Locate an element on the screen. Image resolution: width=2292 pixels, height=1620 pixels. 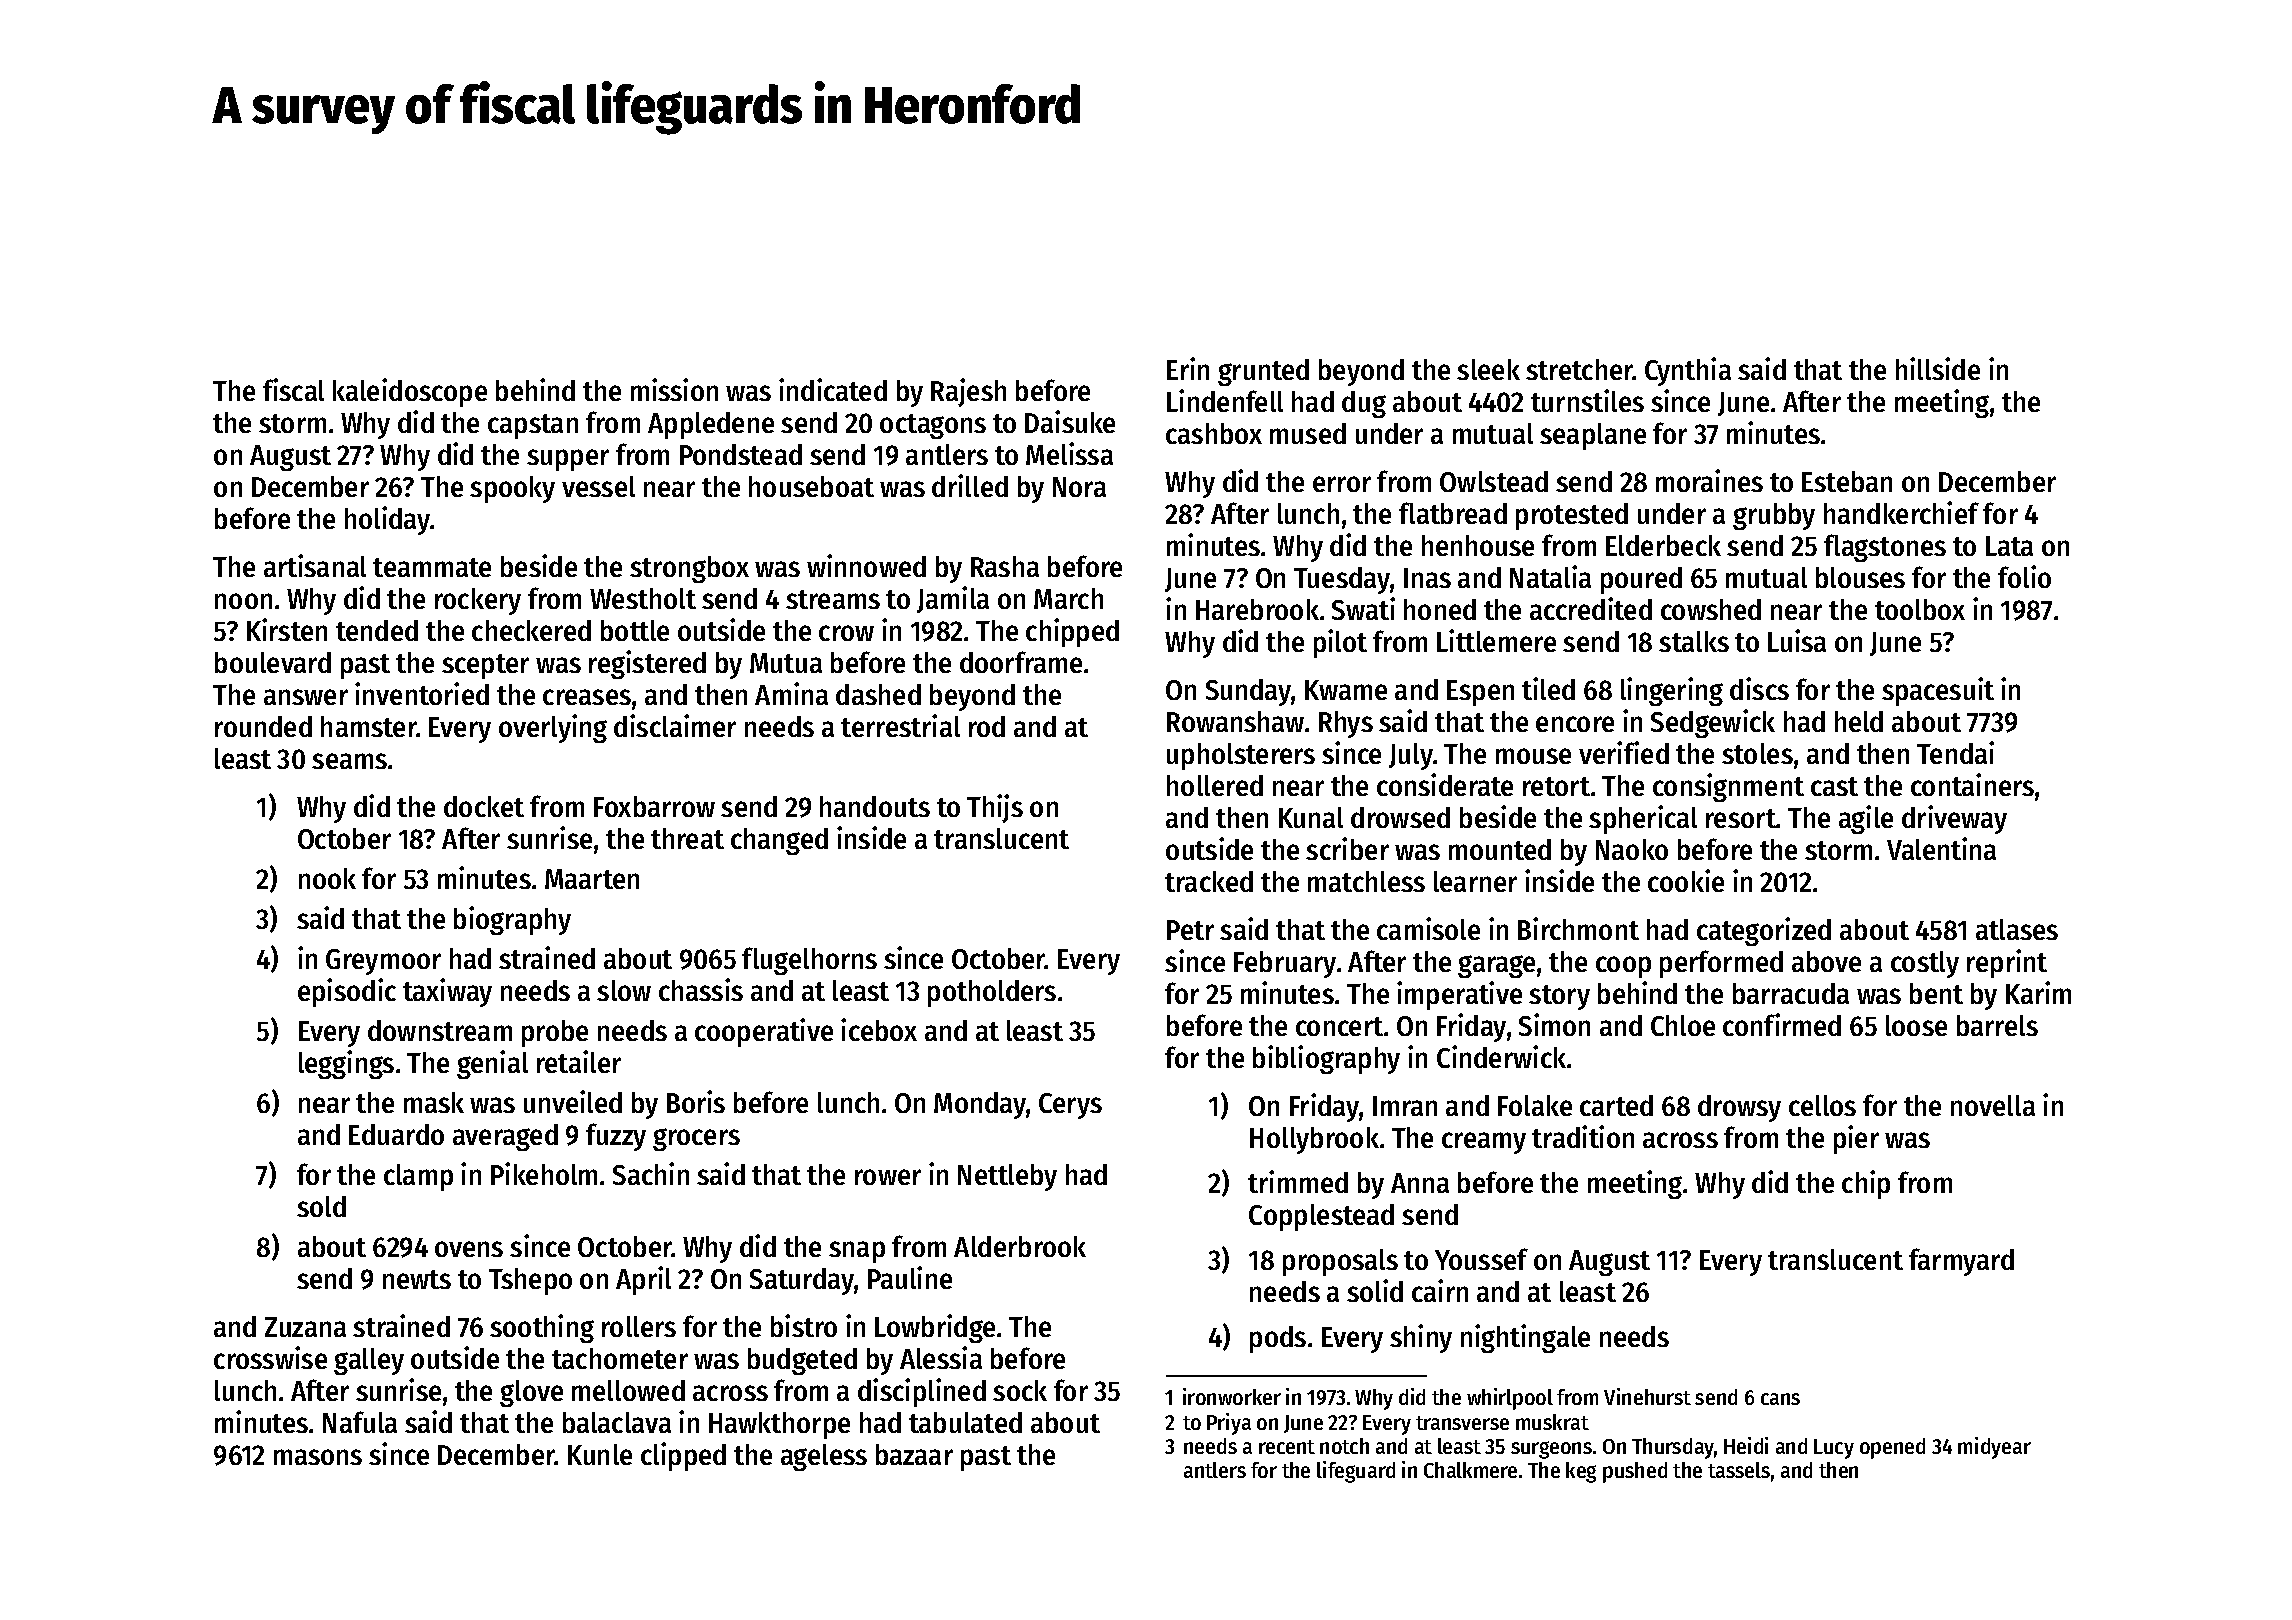
stalks is located at coordinates (1694, 641).
